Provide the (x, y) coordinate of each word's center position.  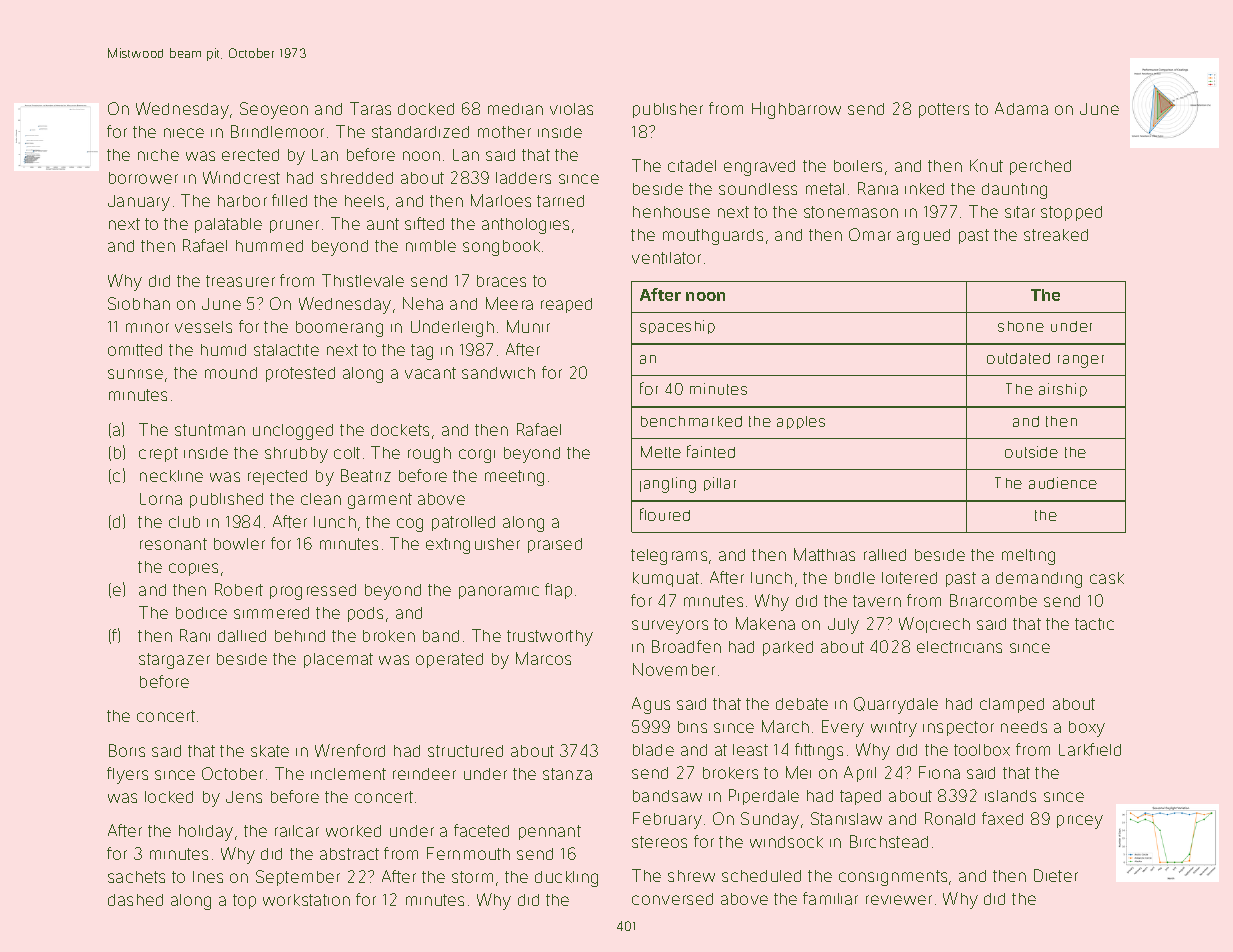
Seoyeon (274, 110)
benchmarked (691, 421)
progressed (313, 592)
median (515, 109)
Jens (244, 797)
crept (158, 454)
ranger (1081, 361)
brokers (730, 773)
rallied (885, 555)
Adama (1021, 108)
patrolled (463, 523)
